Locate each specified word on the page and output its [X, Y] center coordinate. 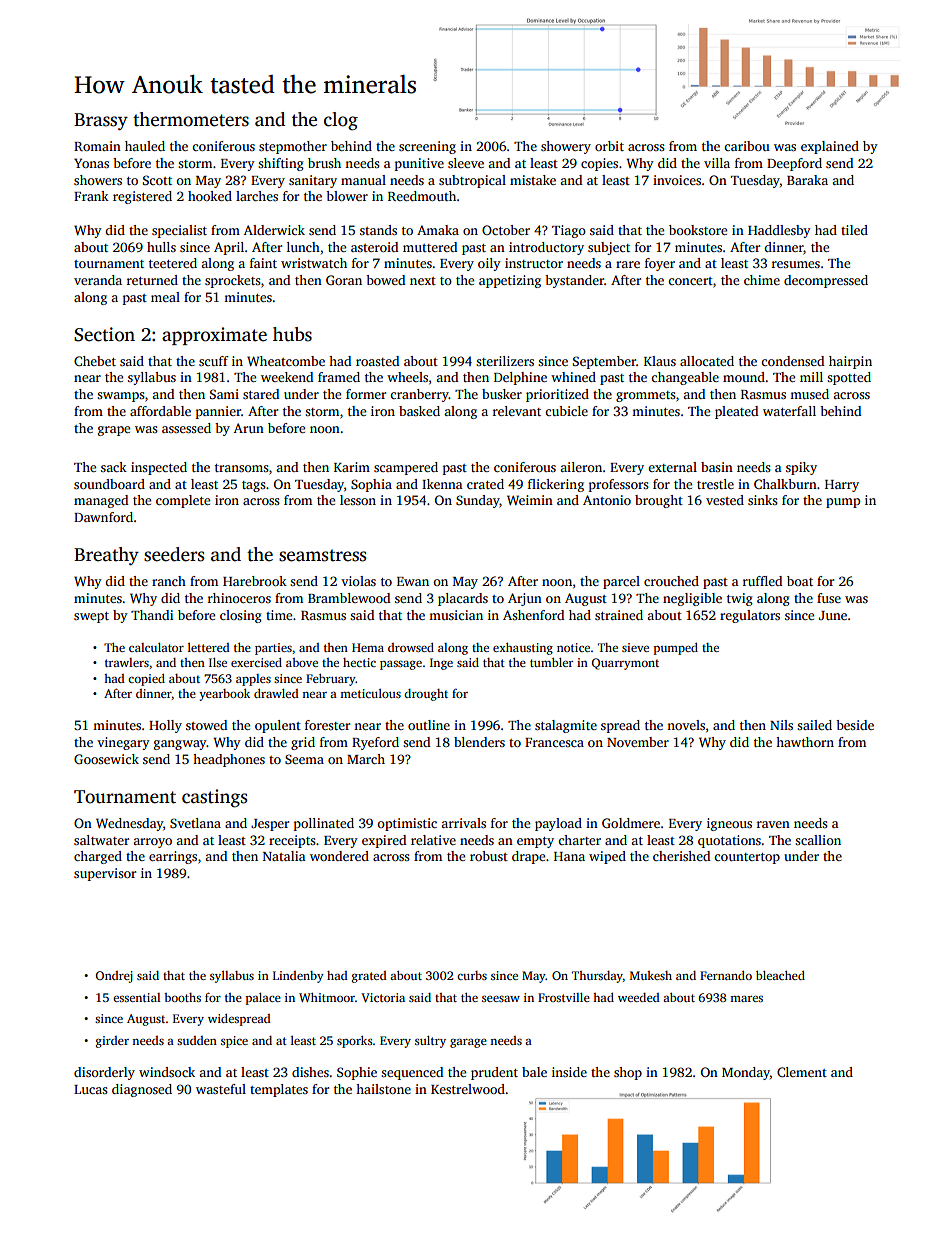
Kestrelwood [468, 1089]
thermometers [191, 119]
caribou [747, 146]
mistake [533, 180]
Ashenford [533, 615]
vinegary [123, 743]
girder [112, 1042]
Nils [781, 725]
